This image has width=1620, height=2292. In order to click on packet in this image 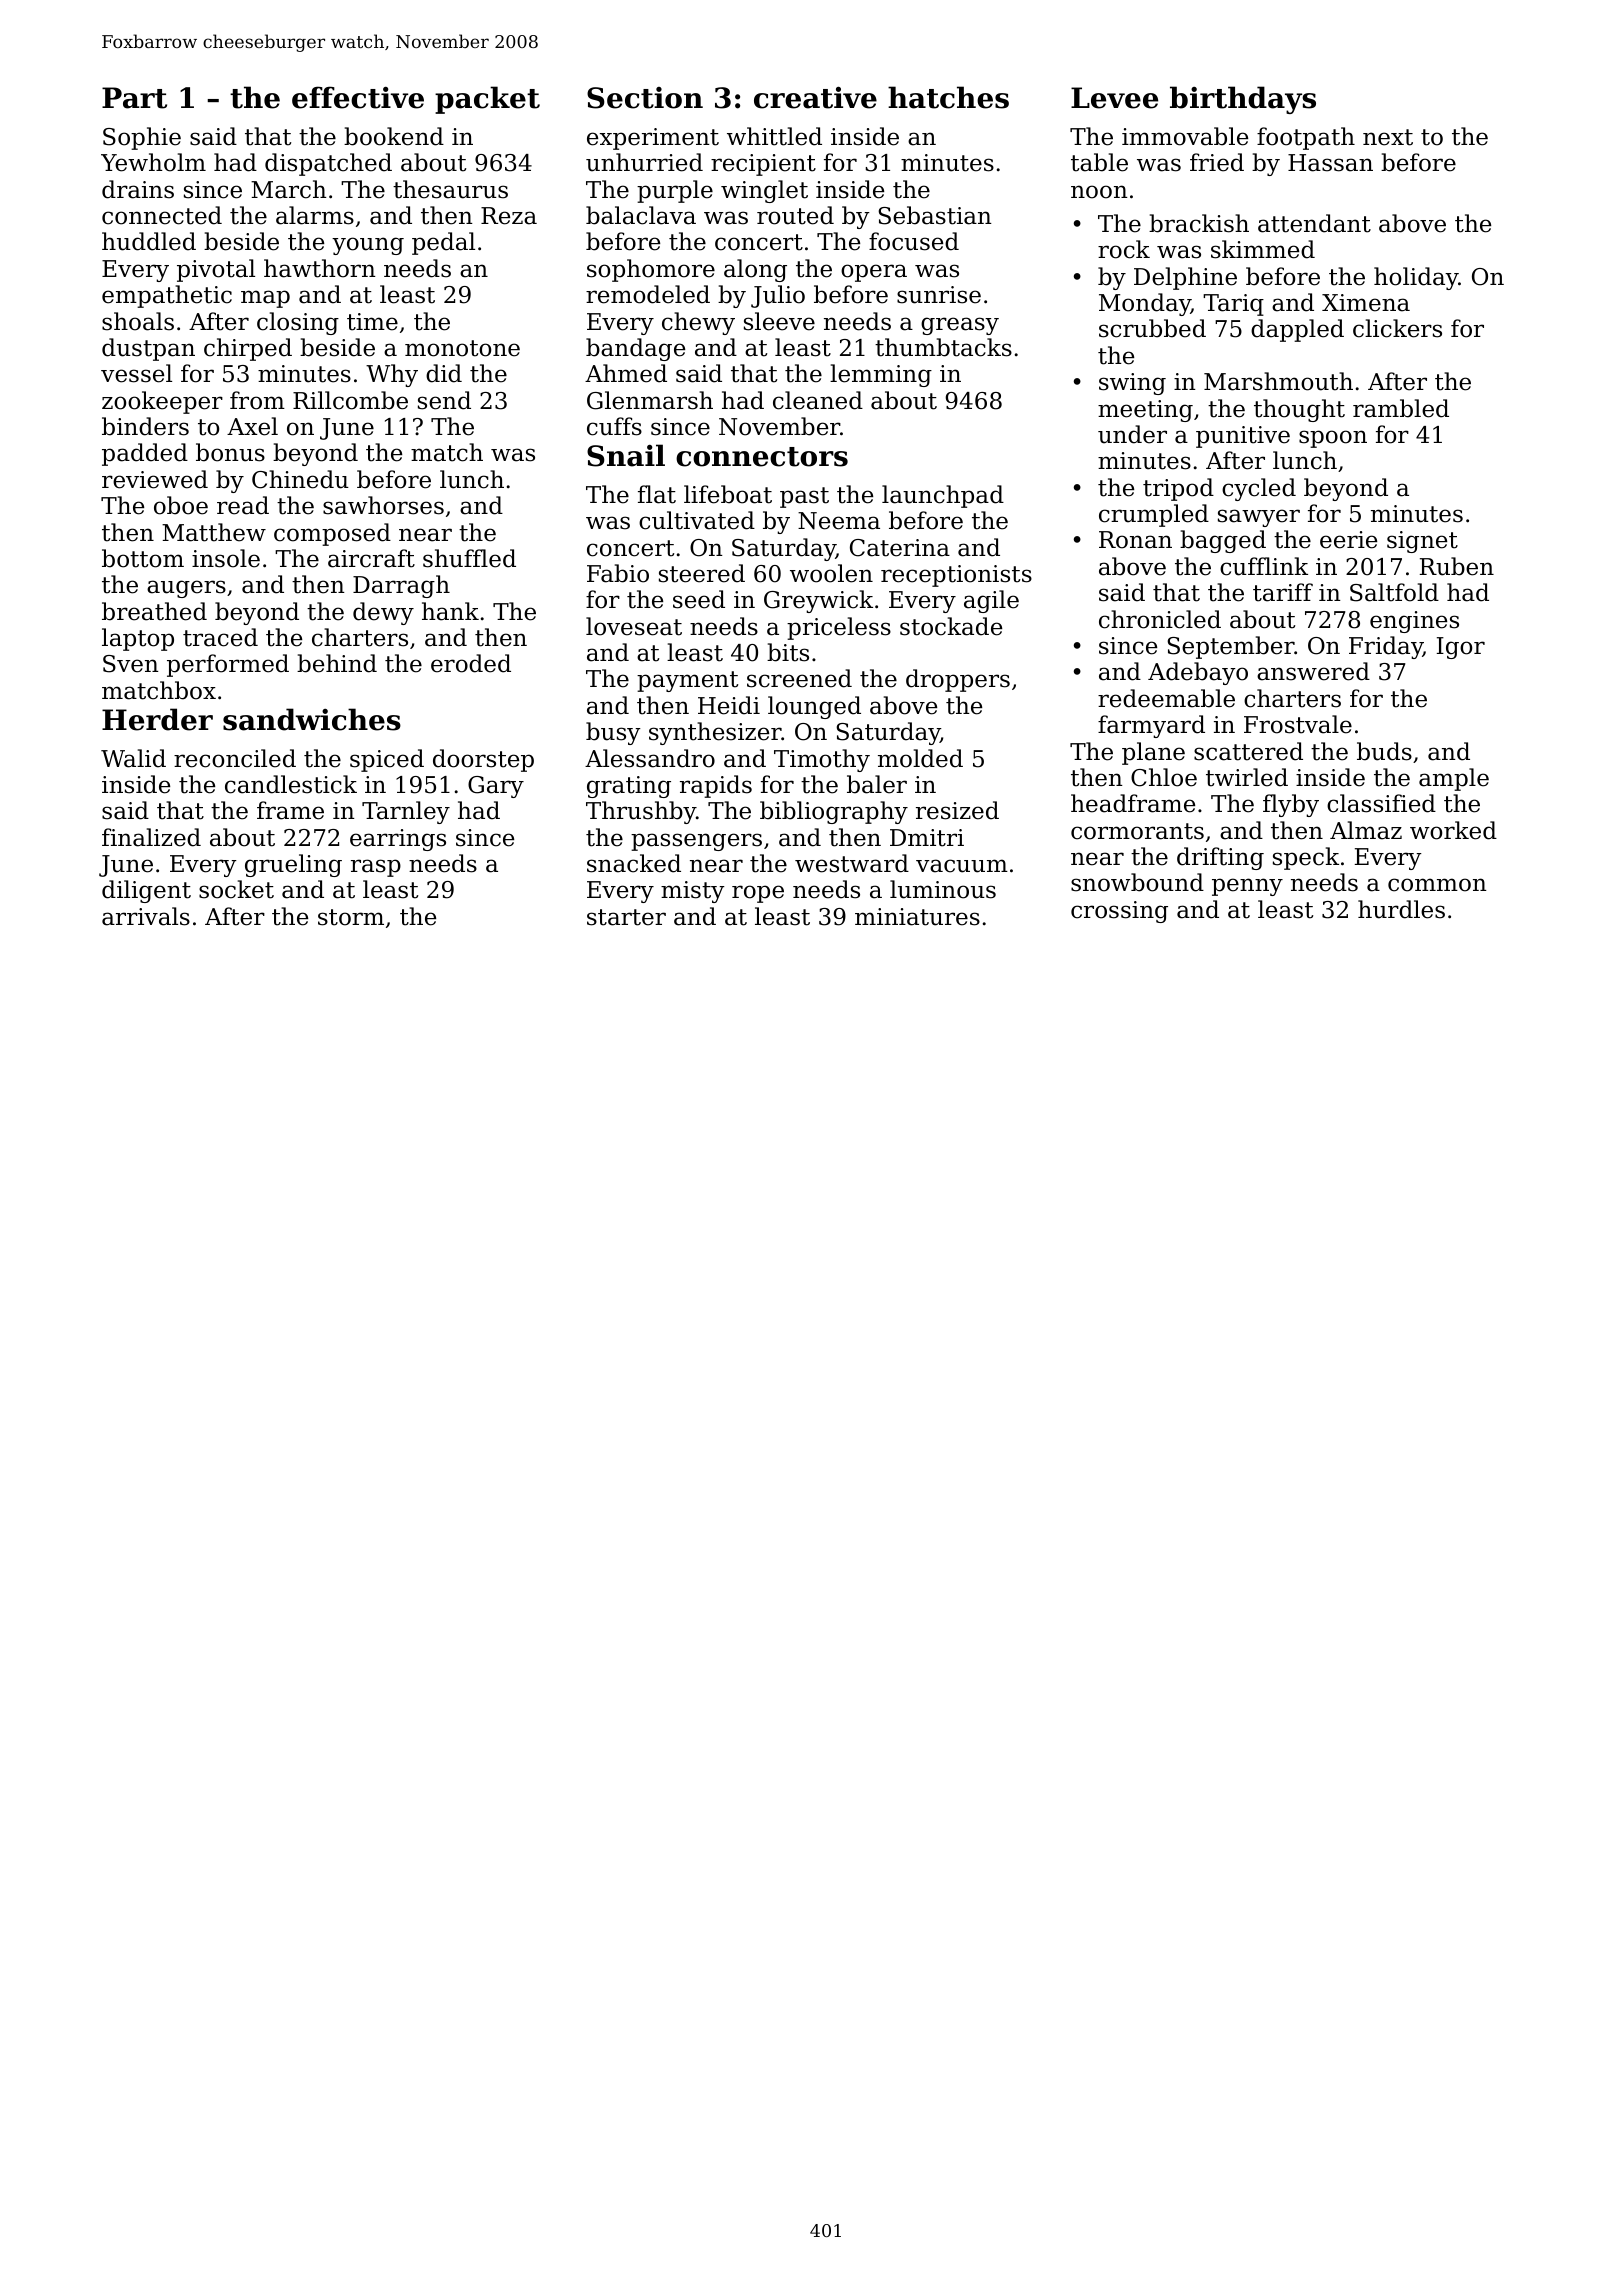, I will do `click(487, 100)`.
